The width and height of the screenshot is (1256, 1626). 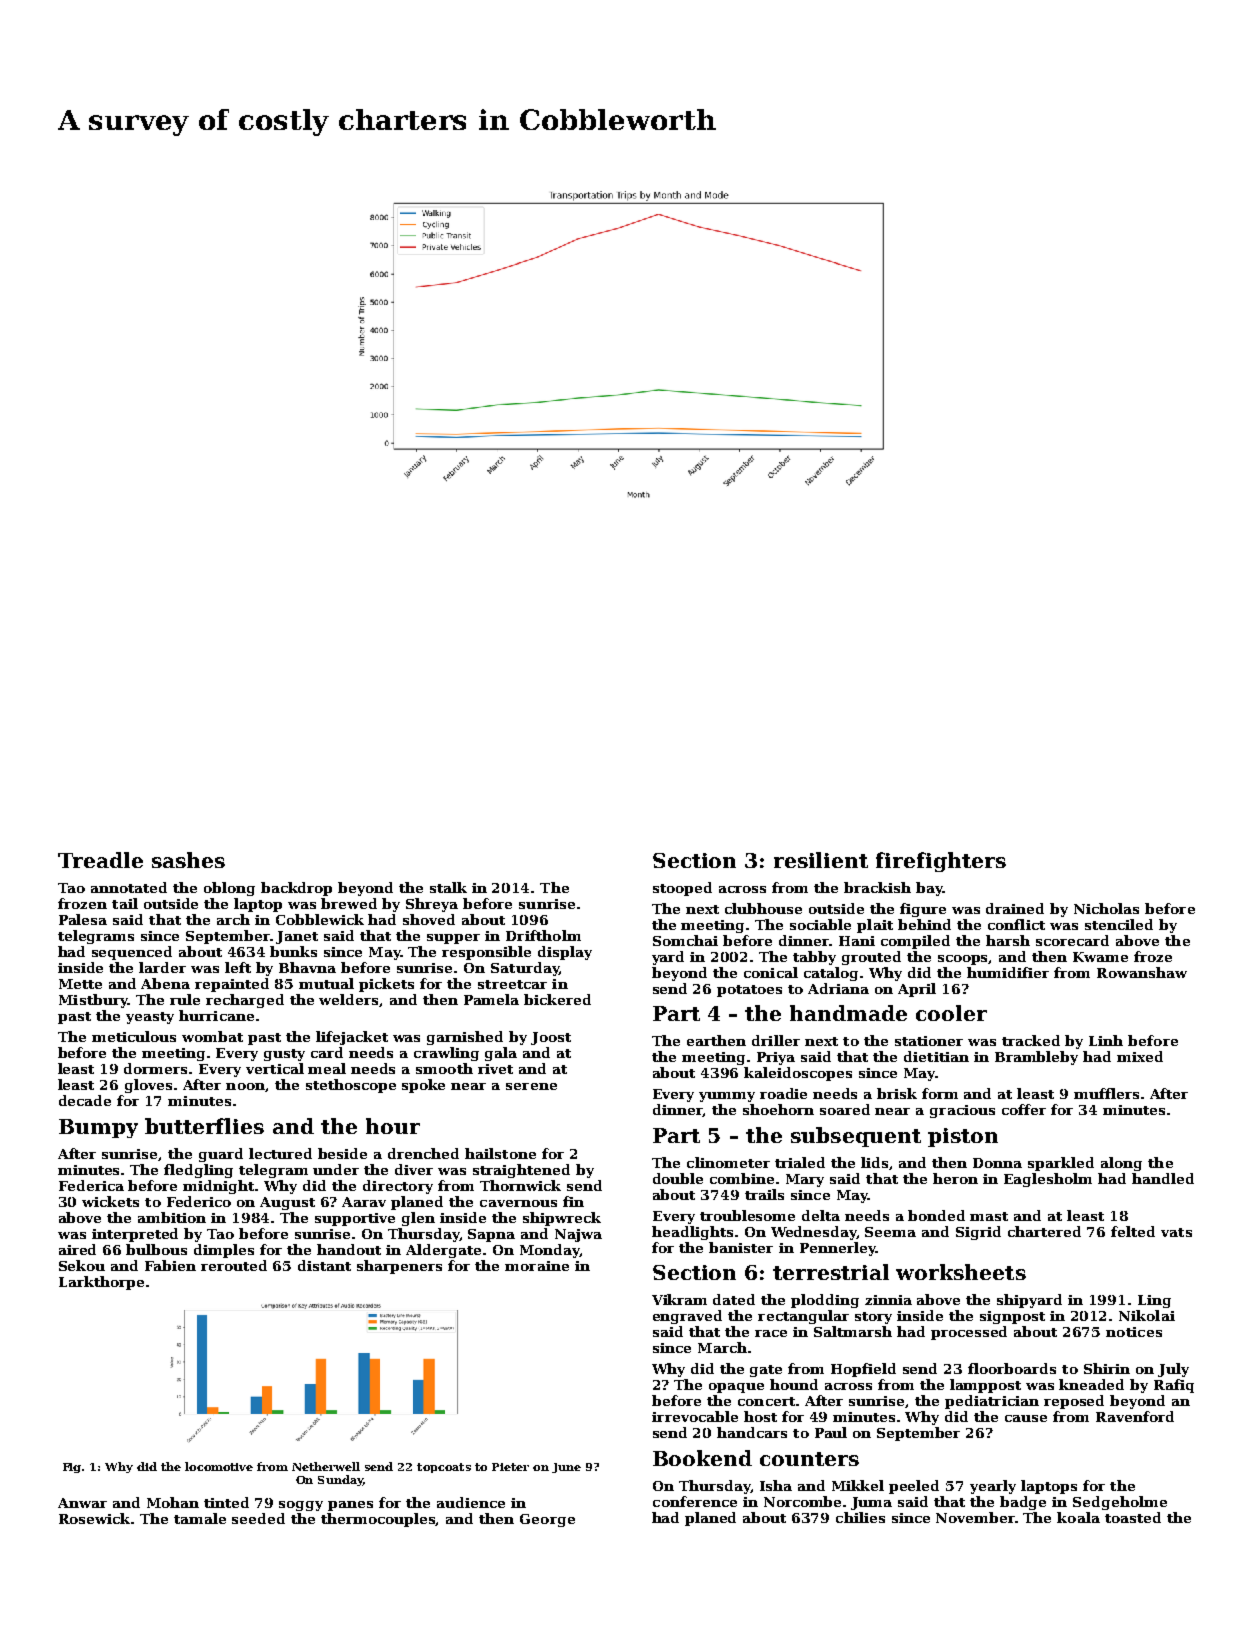 I want to click on Rowanshaw, so click(x=1142, y=972).
